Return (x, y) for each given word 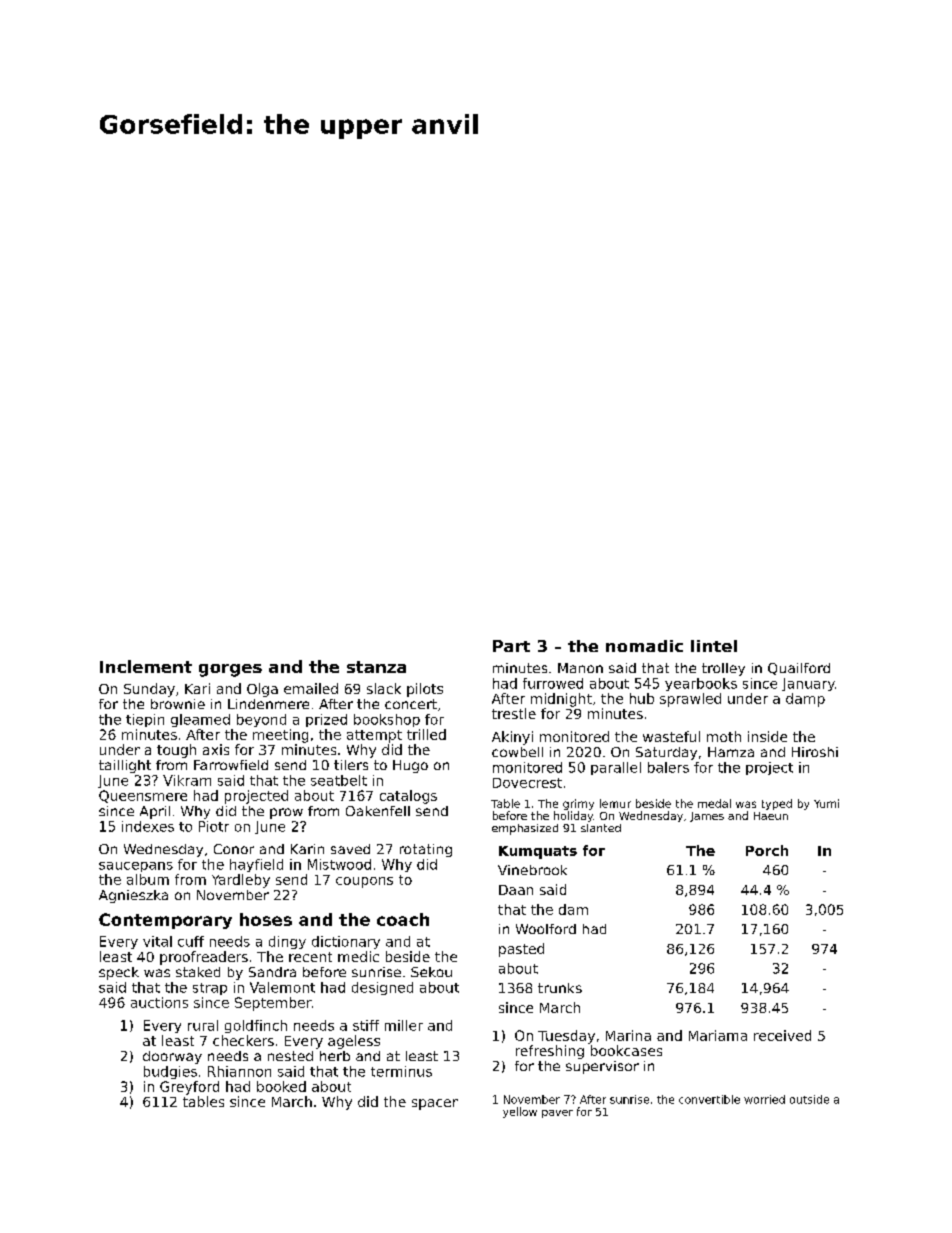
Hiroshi (815, 752)
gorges (230, 670)
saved (350, 849)
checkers (243, 1040)
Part (511, 646)
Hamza (731, 752)
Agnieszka (133, 896)
